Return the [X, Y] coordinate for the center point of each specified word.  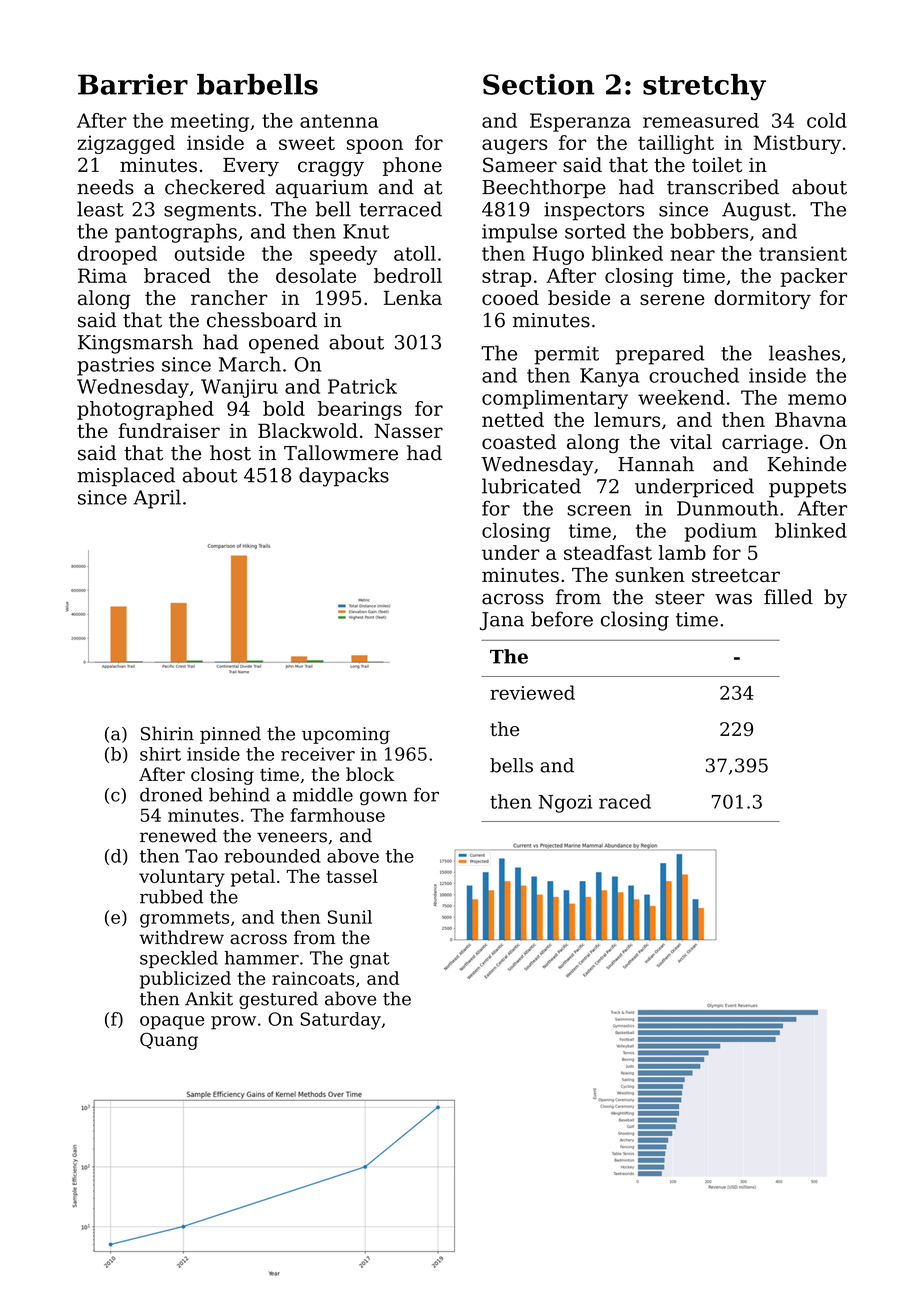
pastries [115, 366]
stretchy [704, 87]
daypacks [344, 477]
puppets [807, 489]
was [733, 599]
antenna [339, 121]
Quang [169, 1041]
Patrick [362, 386]
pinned [230, 735]
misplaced [126, 477]
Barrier [133, 84]
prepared [660, 355]
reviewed [532, 692]
